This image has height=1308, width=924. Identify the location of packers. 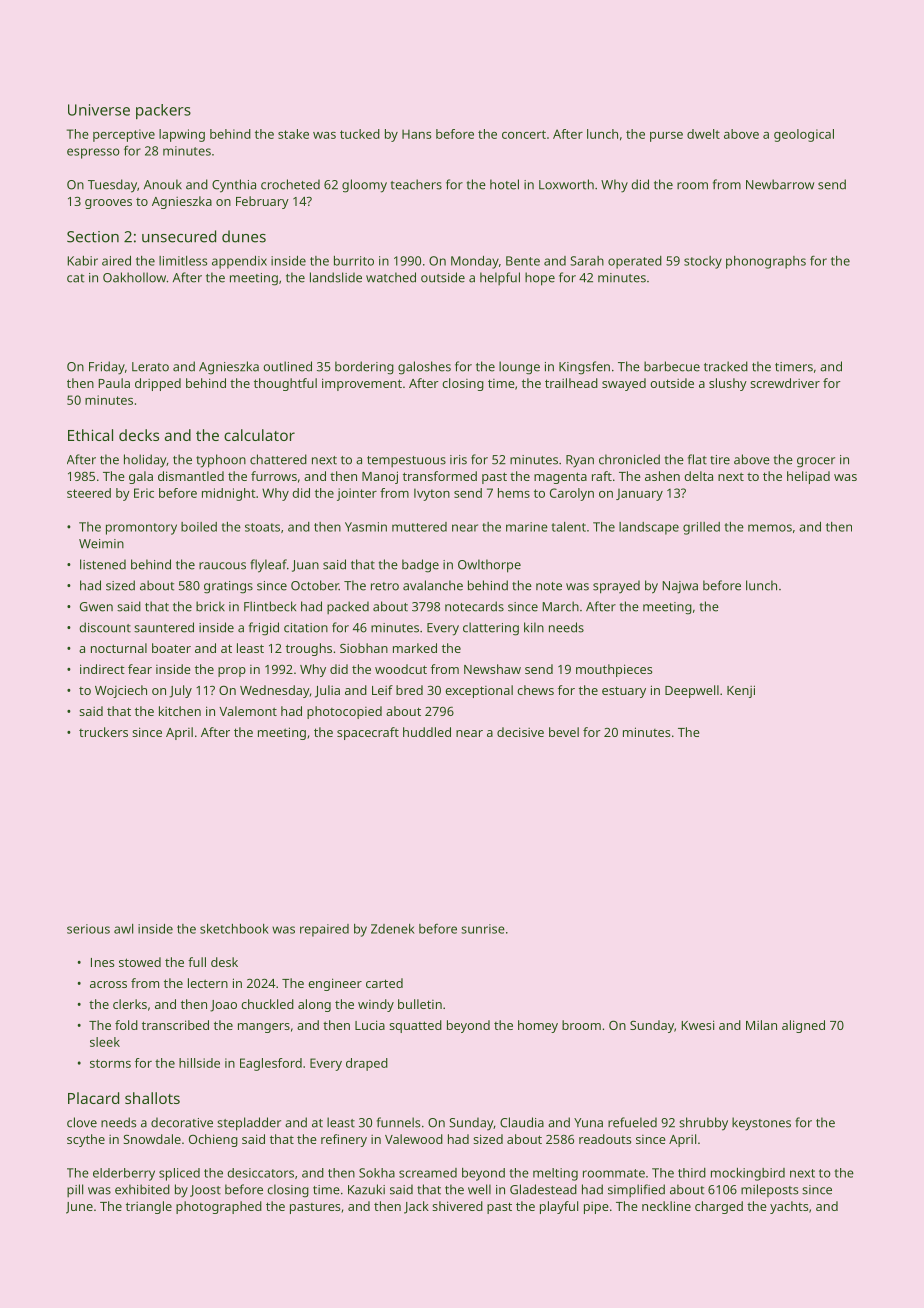
(163, 111).
